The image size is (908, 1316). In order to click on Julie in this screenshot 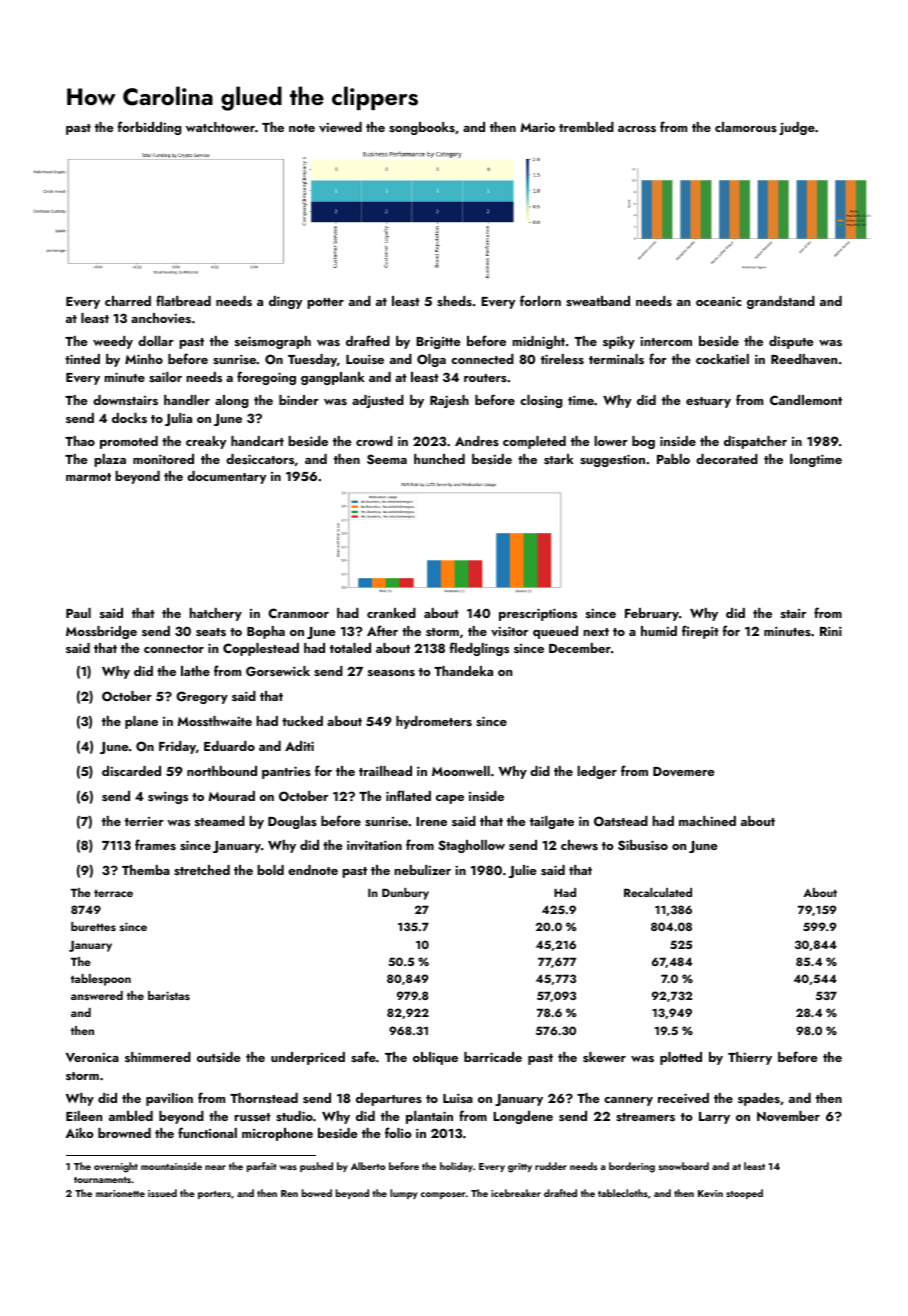, I will do `click(522, 871)`.
